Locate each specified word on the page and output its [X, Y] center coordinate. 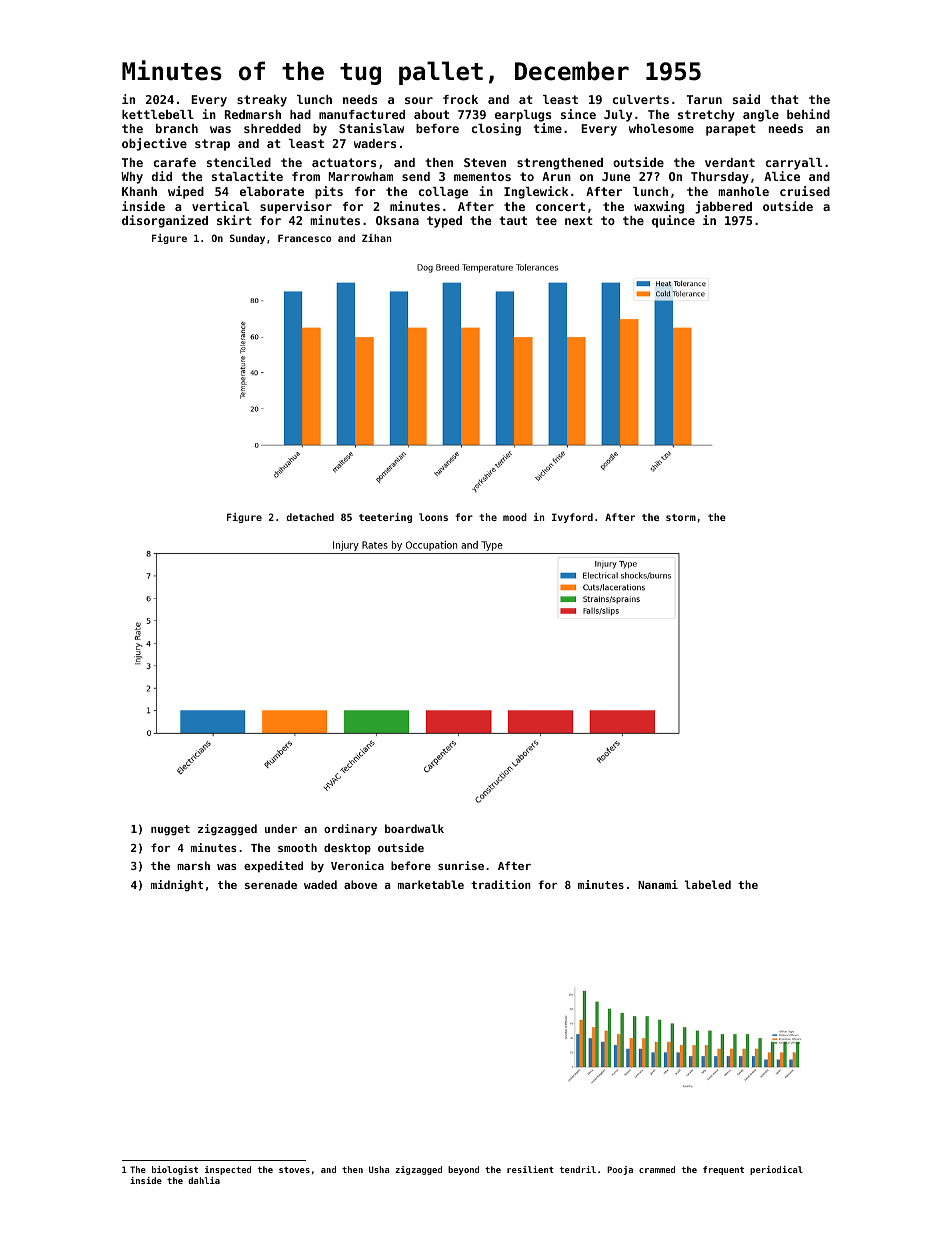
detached [310, 517]
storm [681, 517]
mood [515, 517]
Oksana [397, 220]
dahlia [204, 1180]
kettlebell [158, 114]
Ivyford [572, 518]
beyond [463, 1170]
